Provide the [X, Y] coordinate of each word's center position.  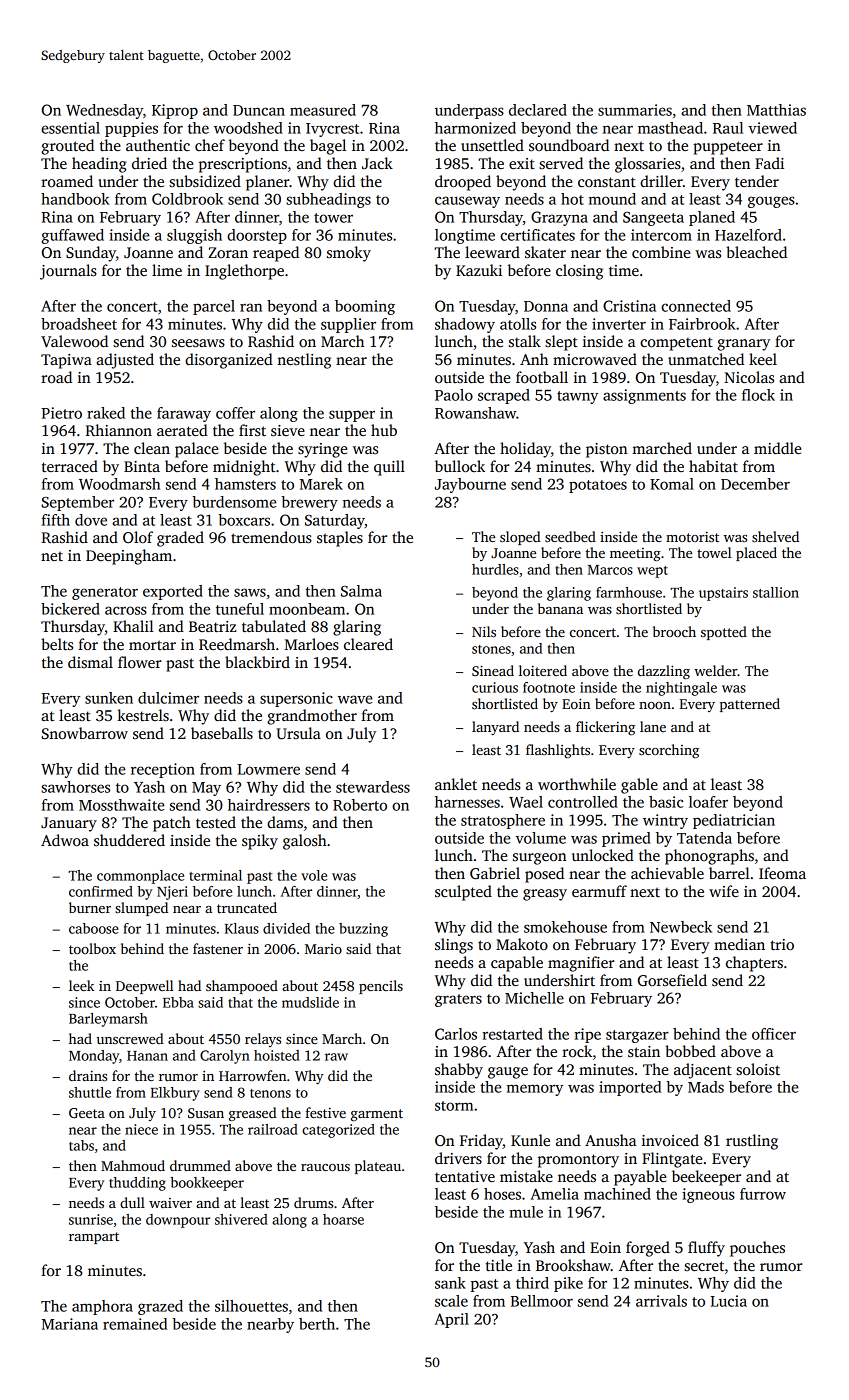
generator [105, 593]
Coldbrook [187, 199]
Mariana [69, 1324]
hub [384, 430]
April [452, 1320]
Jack [377, 163]
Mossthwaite [122, 805]
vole [314, 875]
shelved [775, 536]
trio [782, 944]
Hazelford [748, 235]
